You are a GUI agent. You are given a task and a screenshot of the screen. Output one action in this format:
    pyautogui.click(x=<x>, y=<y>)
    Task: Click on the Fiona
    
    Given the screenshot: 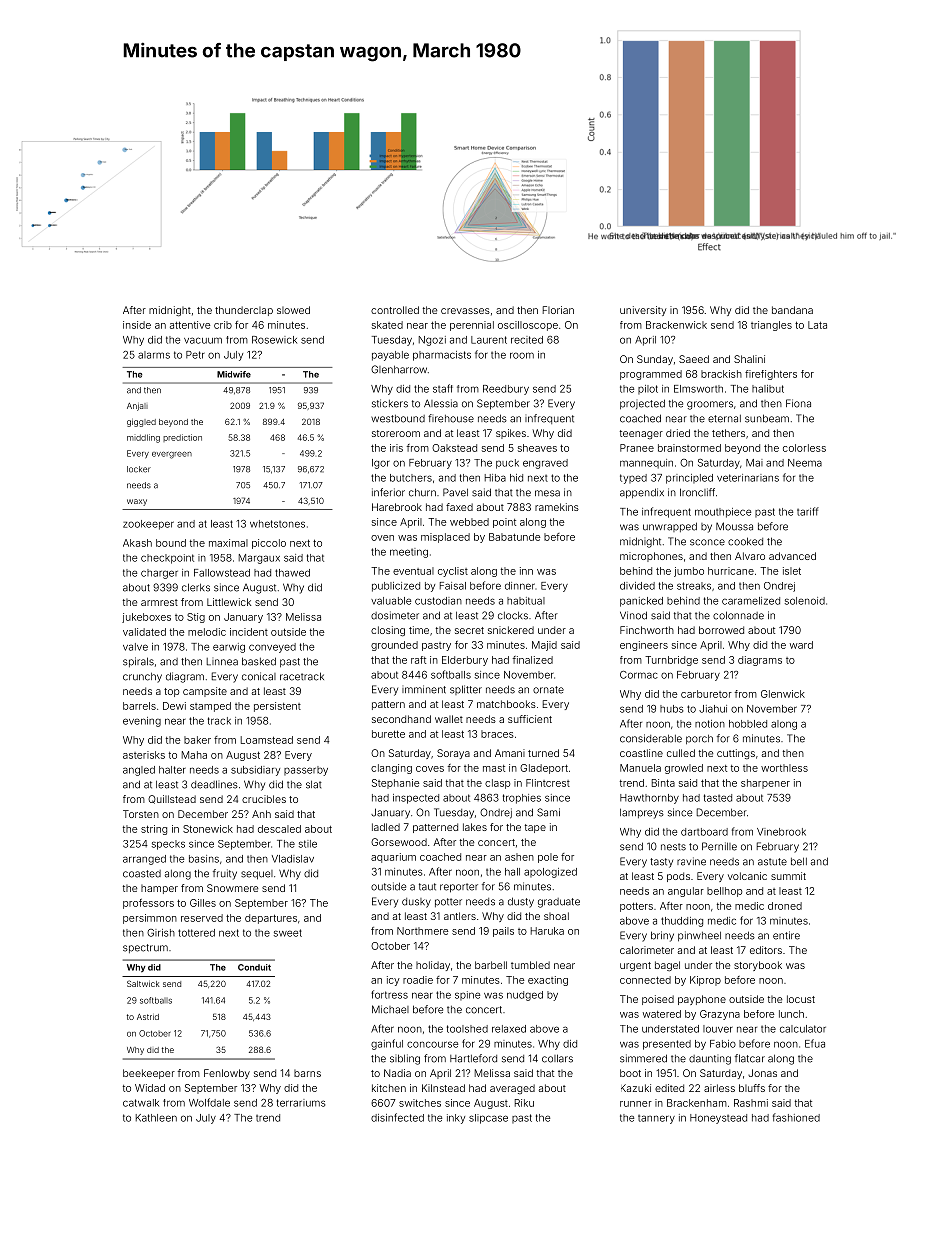 What is the action you would take?
    pyautogui.click(x=798, y=403)
